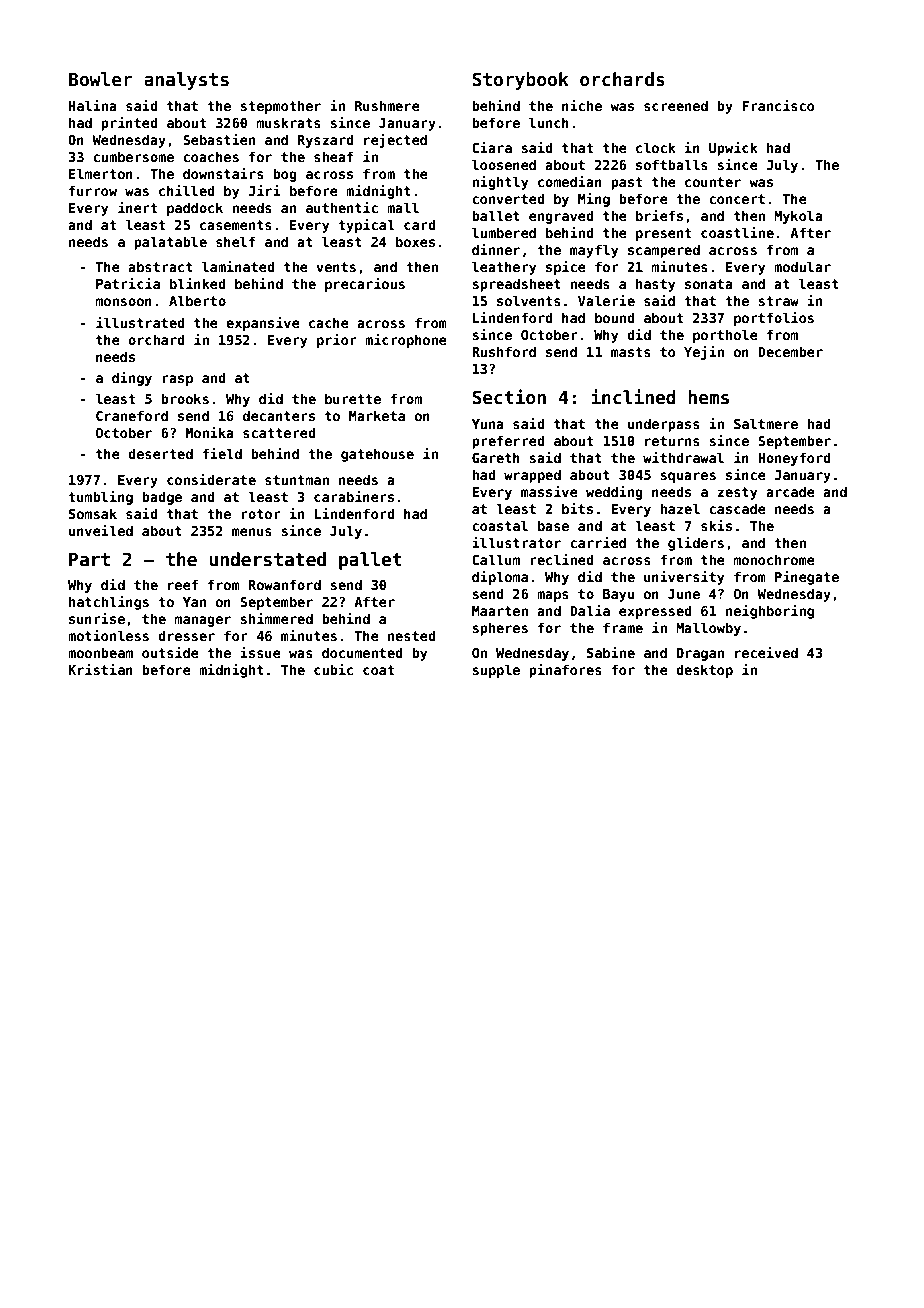 Image resolution: width=924 pixels, height=1308 pixels. What do you see at coordinates (354, 496) in the page?
I see `carabiners` at bounding box center [354, 496].
